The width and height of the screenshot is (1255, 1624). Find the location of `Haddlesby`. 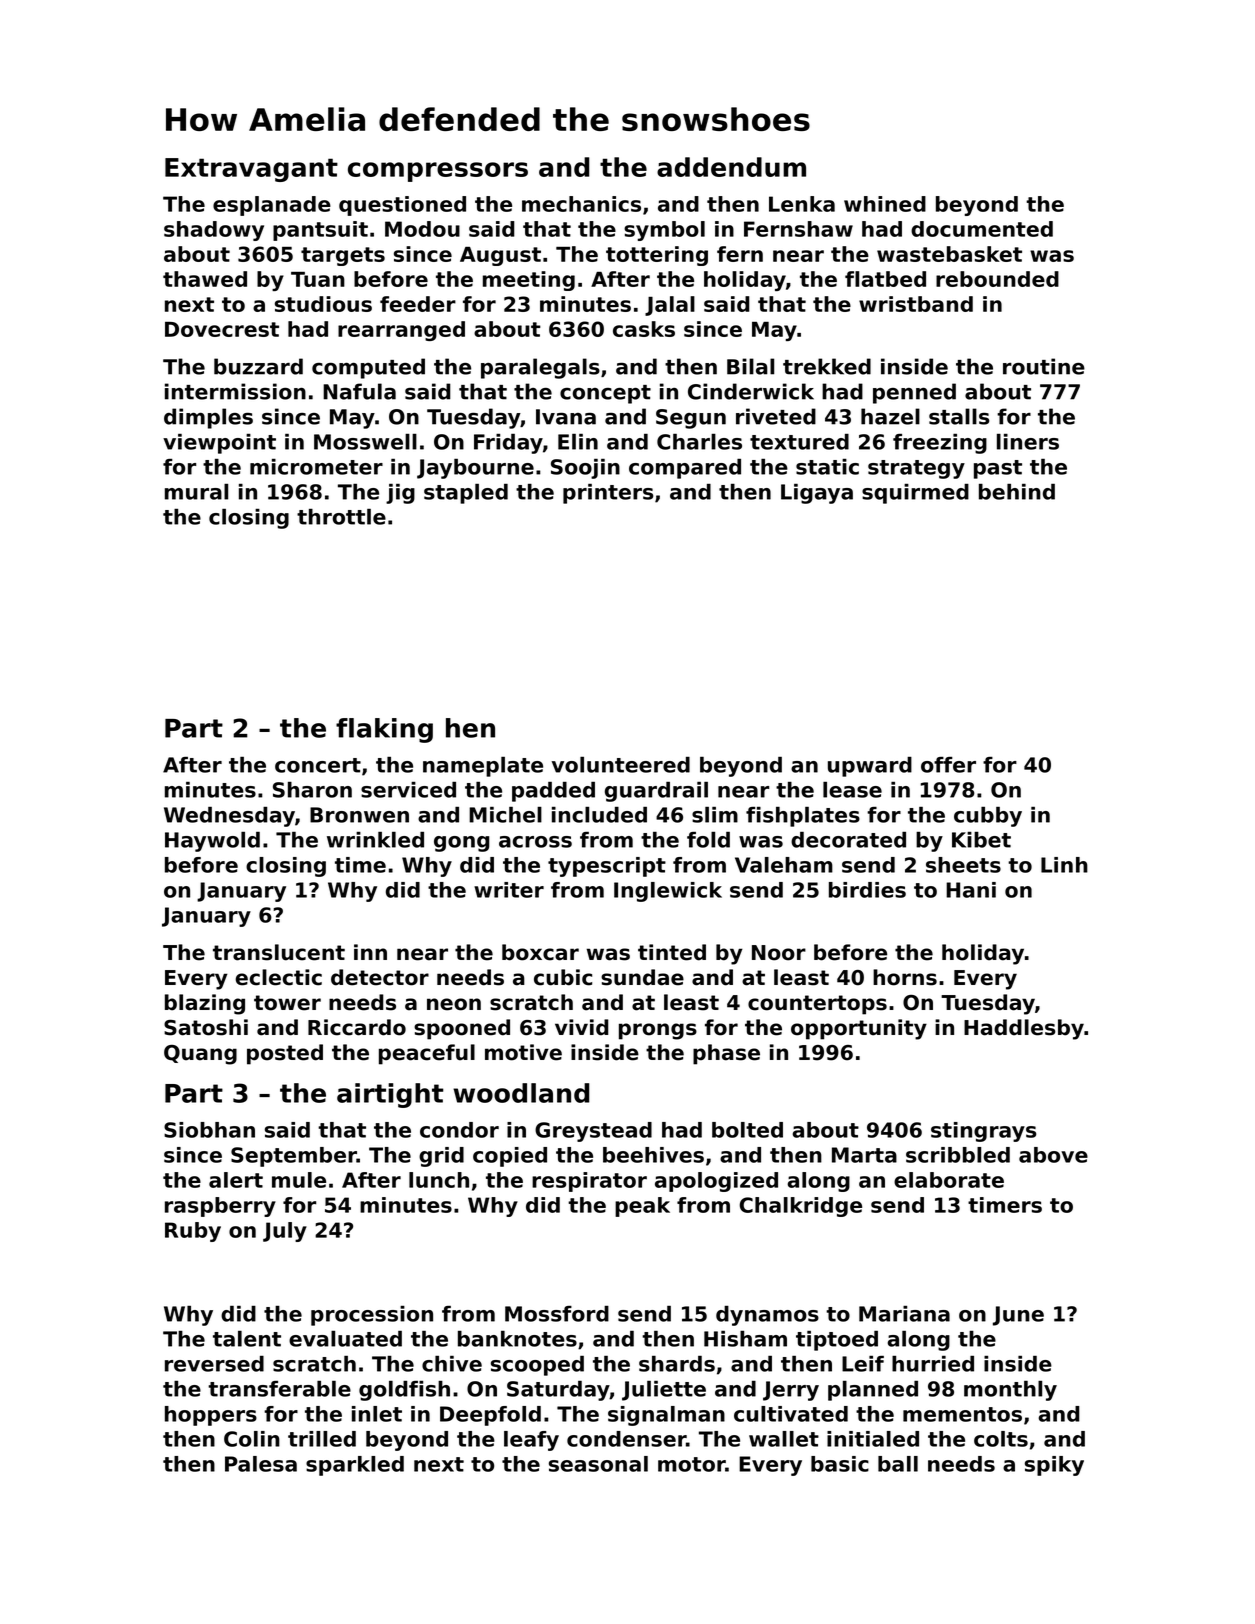

Haddlesby is located at coordinates (1024, 1029).
